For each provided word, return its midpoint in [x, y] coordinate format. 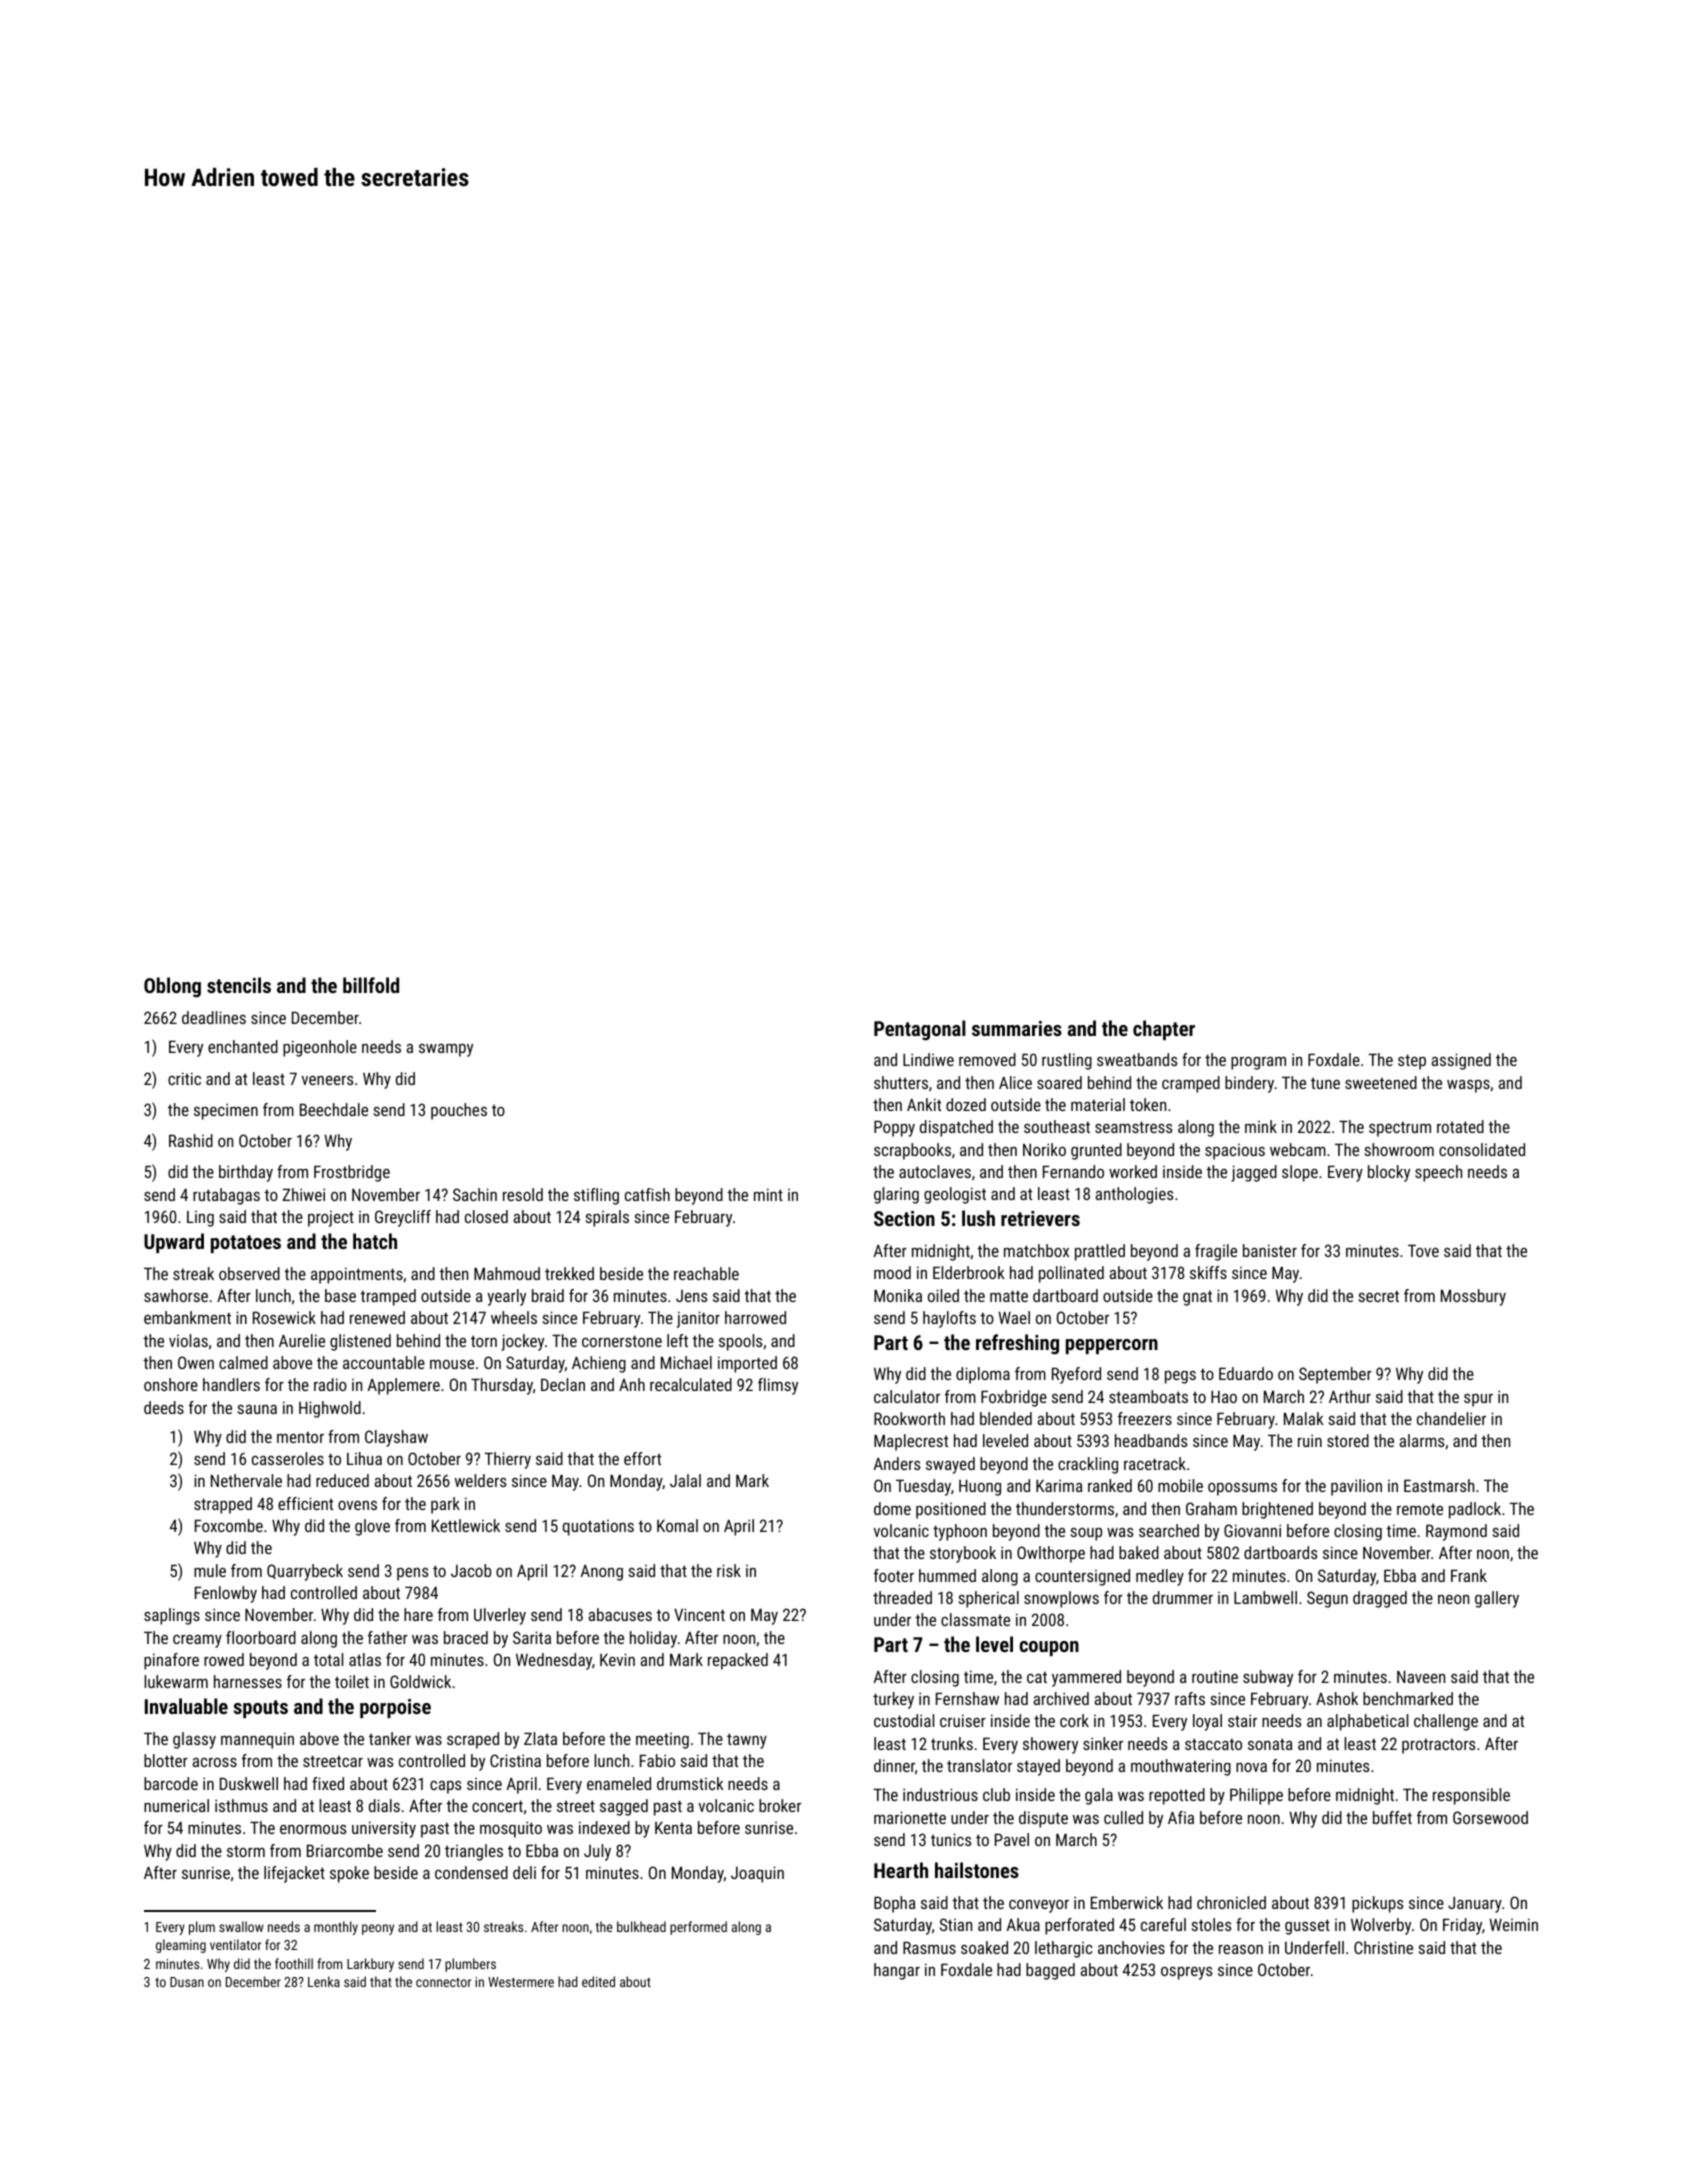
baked [1139, 1552]
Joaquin [757, 1874]
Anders [897, 1463]
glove [372, 1527]
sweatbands [1137, 1059]
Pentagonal [920, 1030]
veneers [327, 1080]
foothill [294, 1963]
